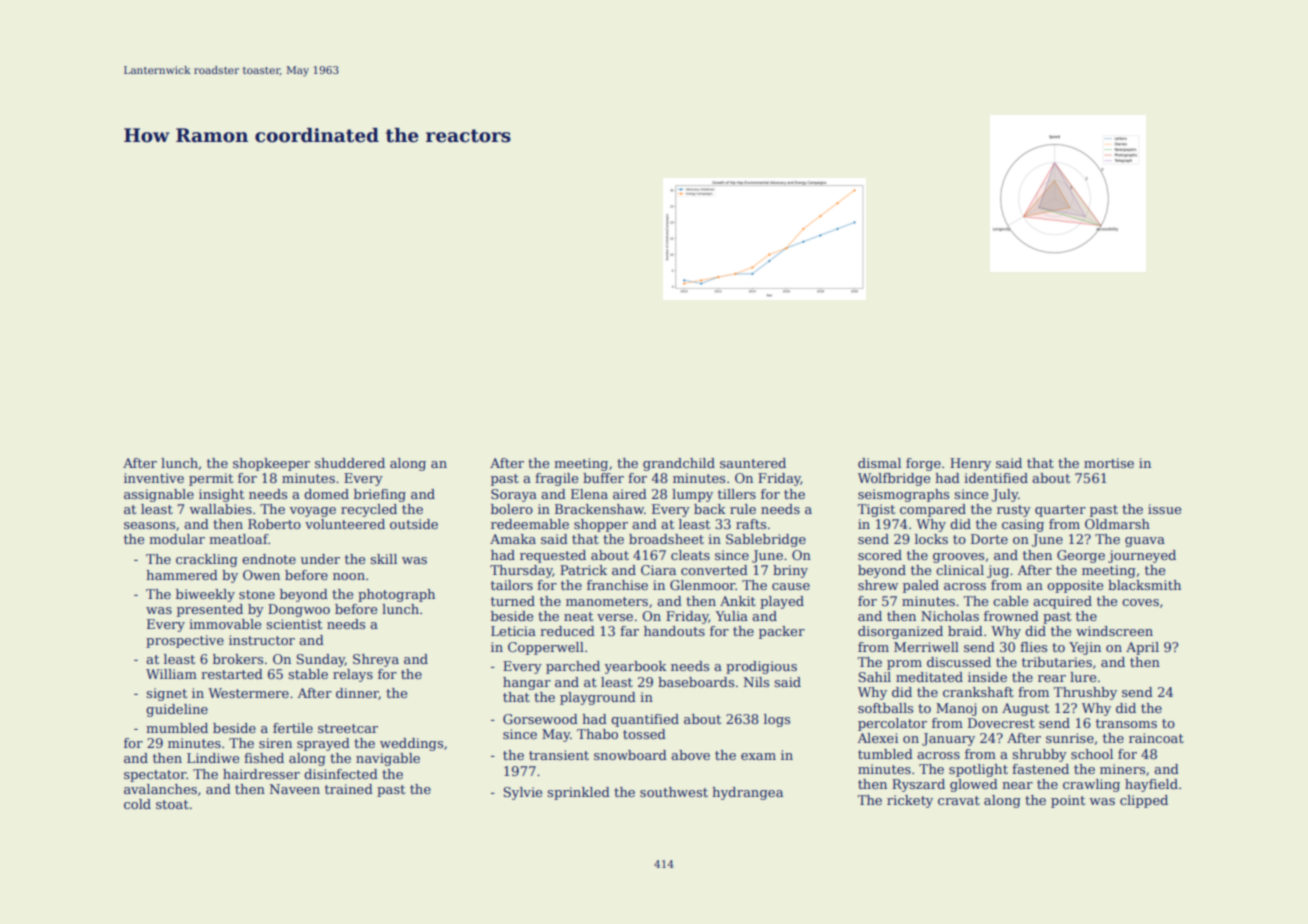 The image size is (1308, 924). I want to click on blacksmith, so click(1144, 585).
